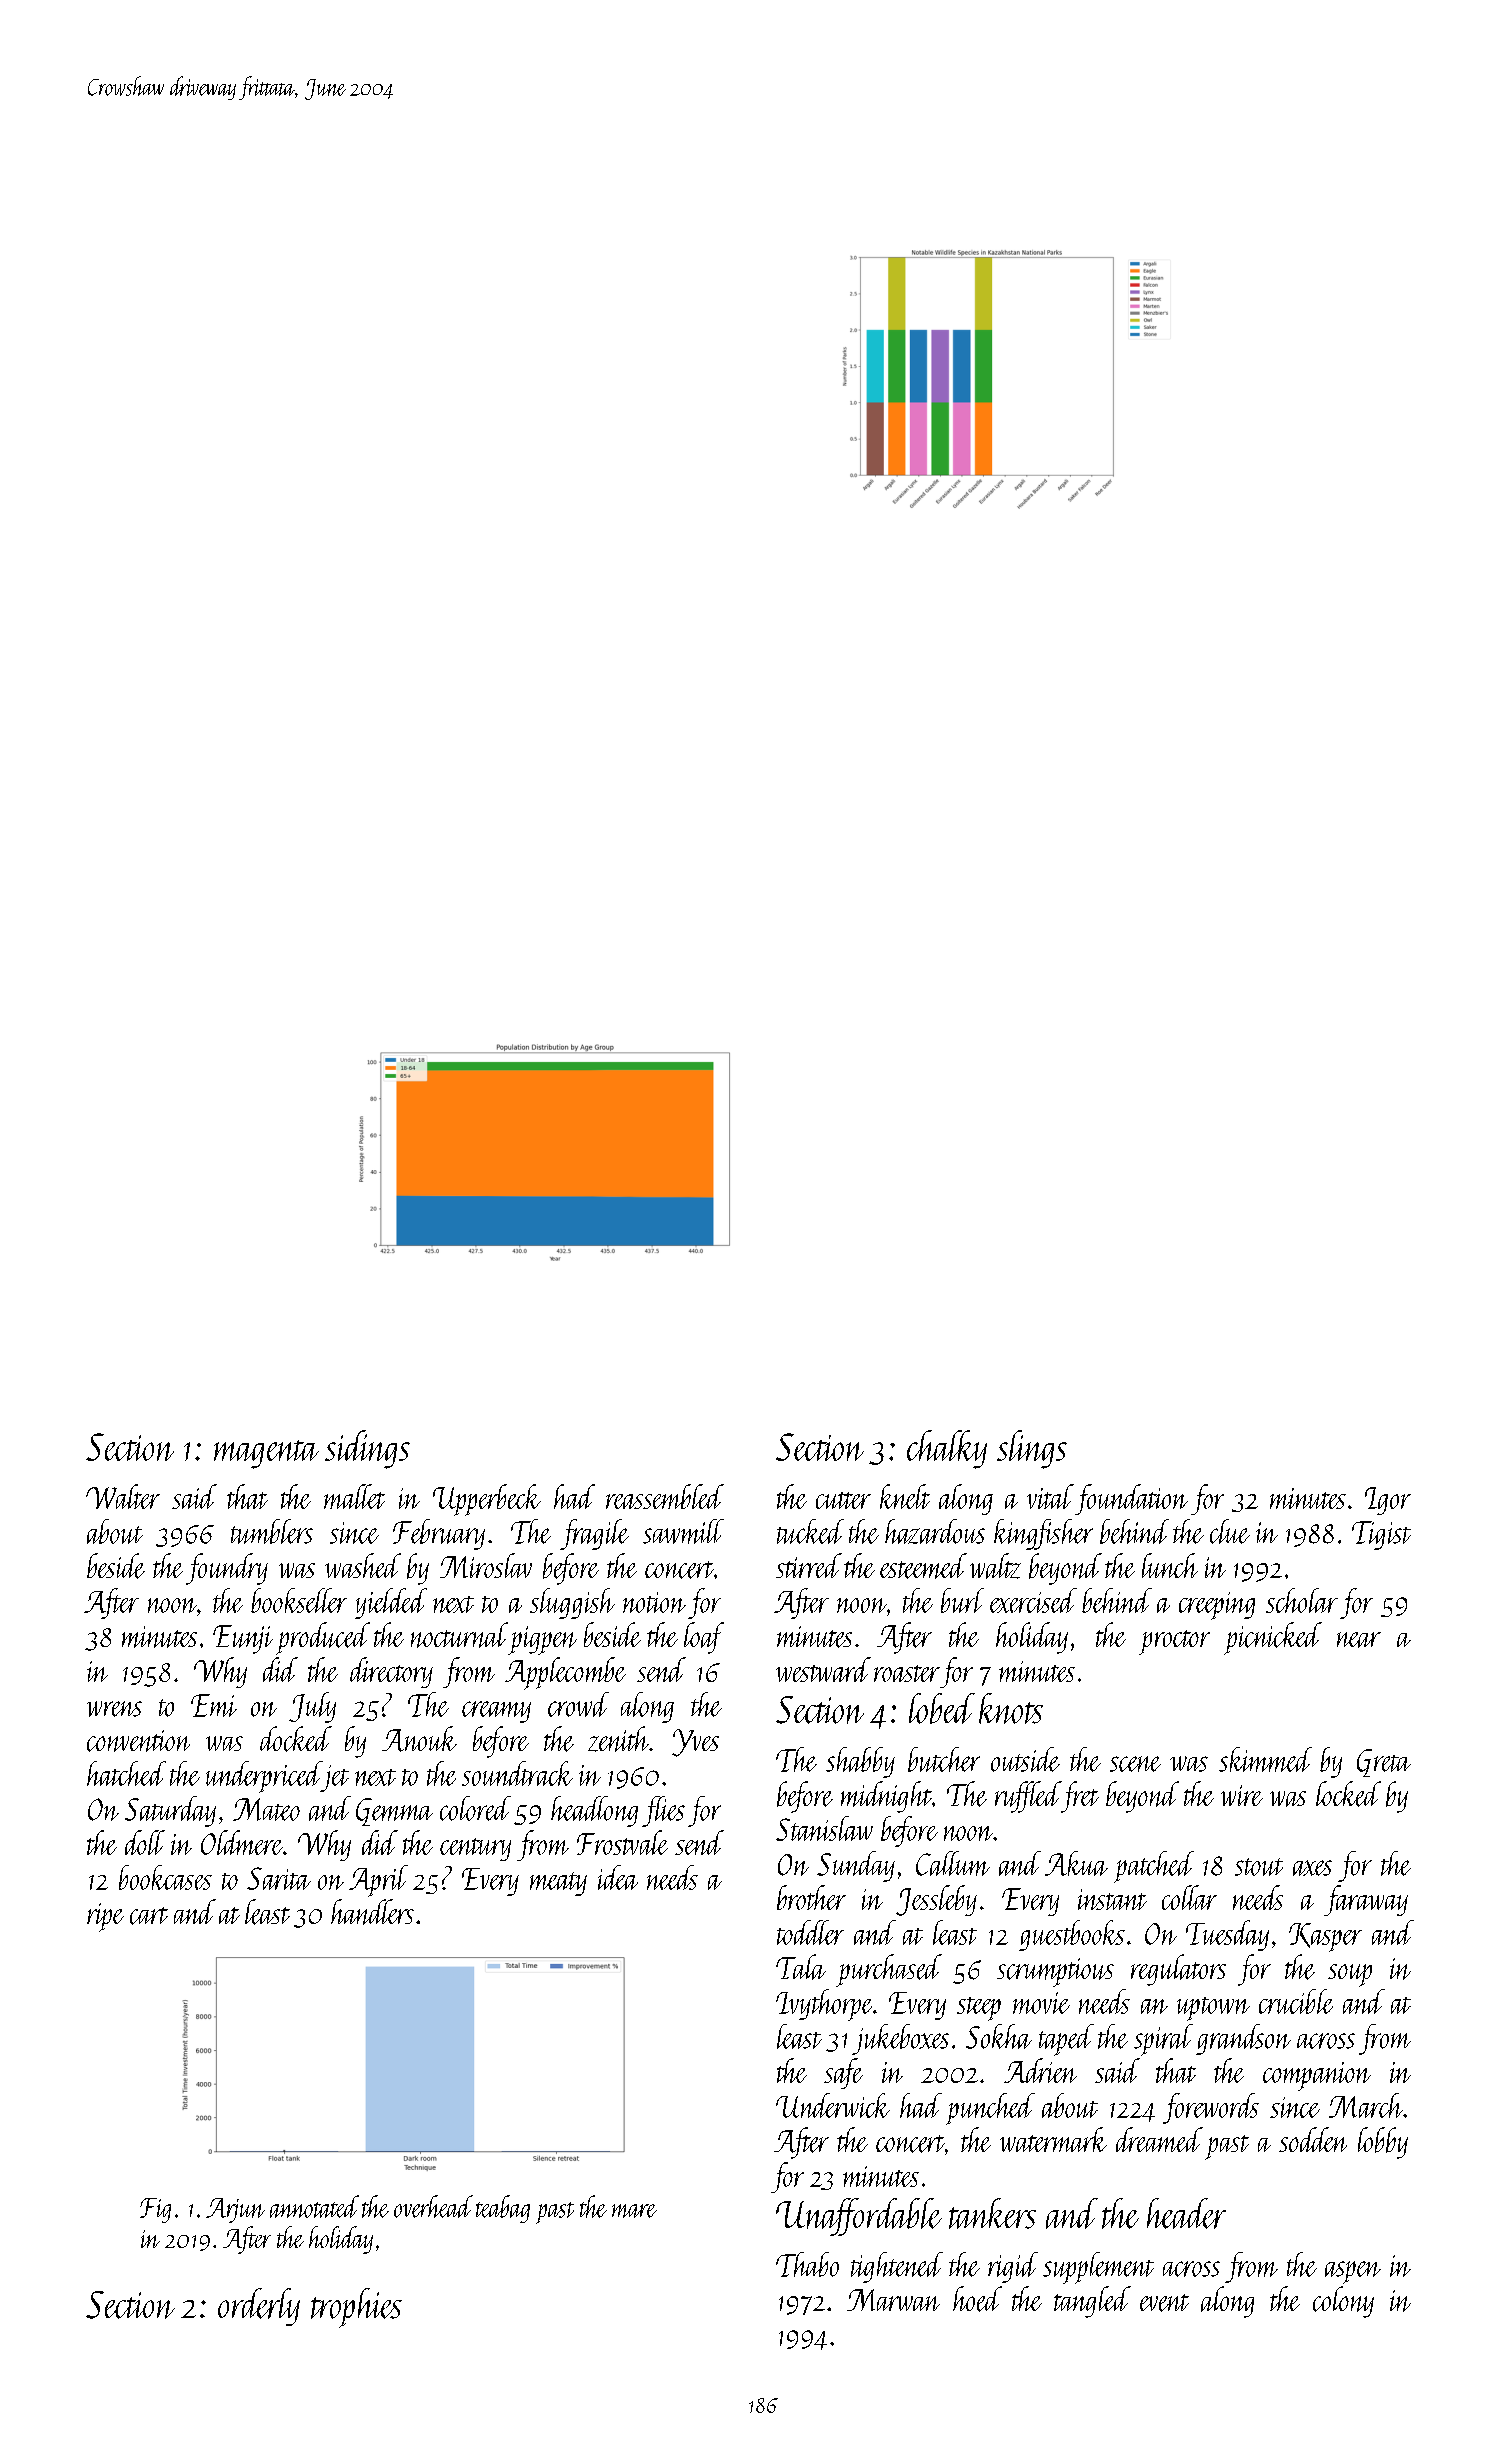 The width and height of the screenshot is (1496, 2464). Describe the element at coordinates (893, 2300) in the screenshot. I see `Marwan` at that location.
